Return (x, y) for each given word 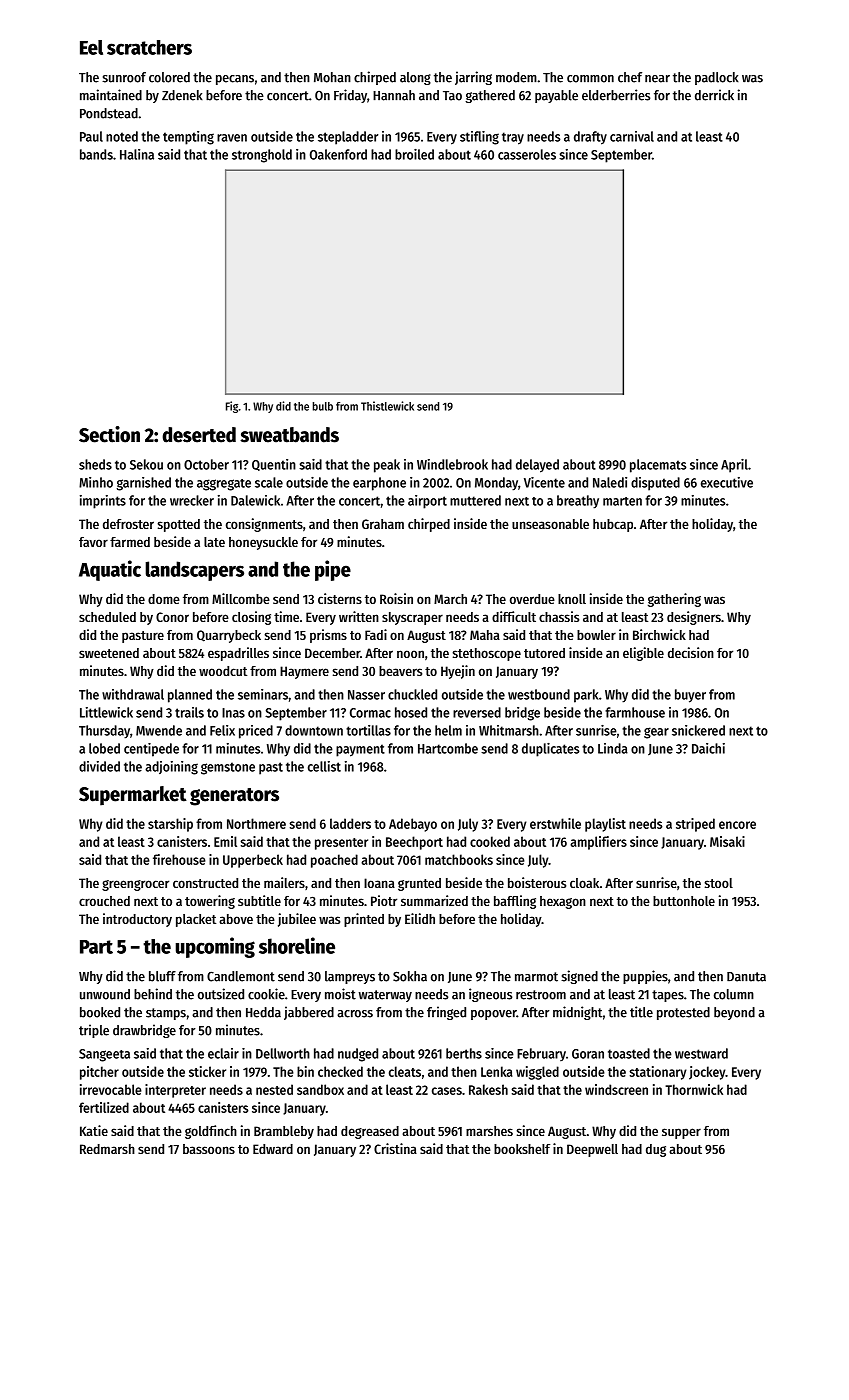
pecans (235, 80)
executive (727, 482)
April (734, 466)
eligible (643, 654)
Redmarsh (107, 1149)
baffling (515, 902)
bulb (323, 406)
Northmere (256, 823)
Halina (137, 154)
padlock (717, 78)
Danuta (746, 977)
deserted (199, 435)
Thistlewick (387, 406)
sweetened (109, 653)
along (415, 78)
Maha (485, 635)
